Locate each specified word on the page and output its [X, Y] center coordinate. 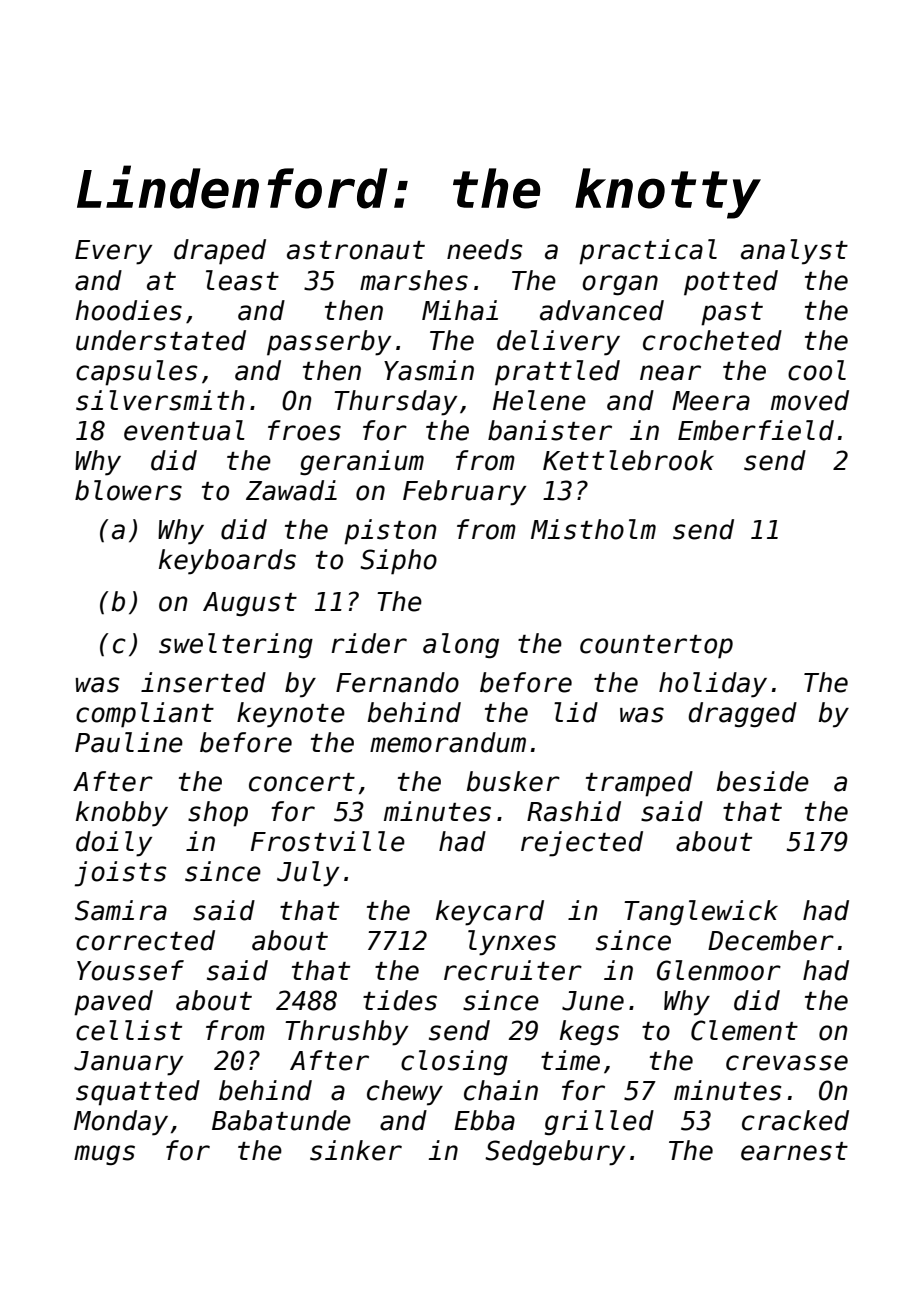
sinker [356, 1150]
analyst [794, 252]
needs [485, 249]
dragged [742, 715]
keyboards [227, 562]
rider [369, 643]
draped [220, 252]
